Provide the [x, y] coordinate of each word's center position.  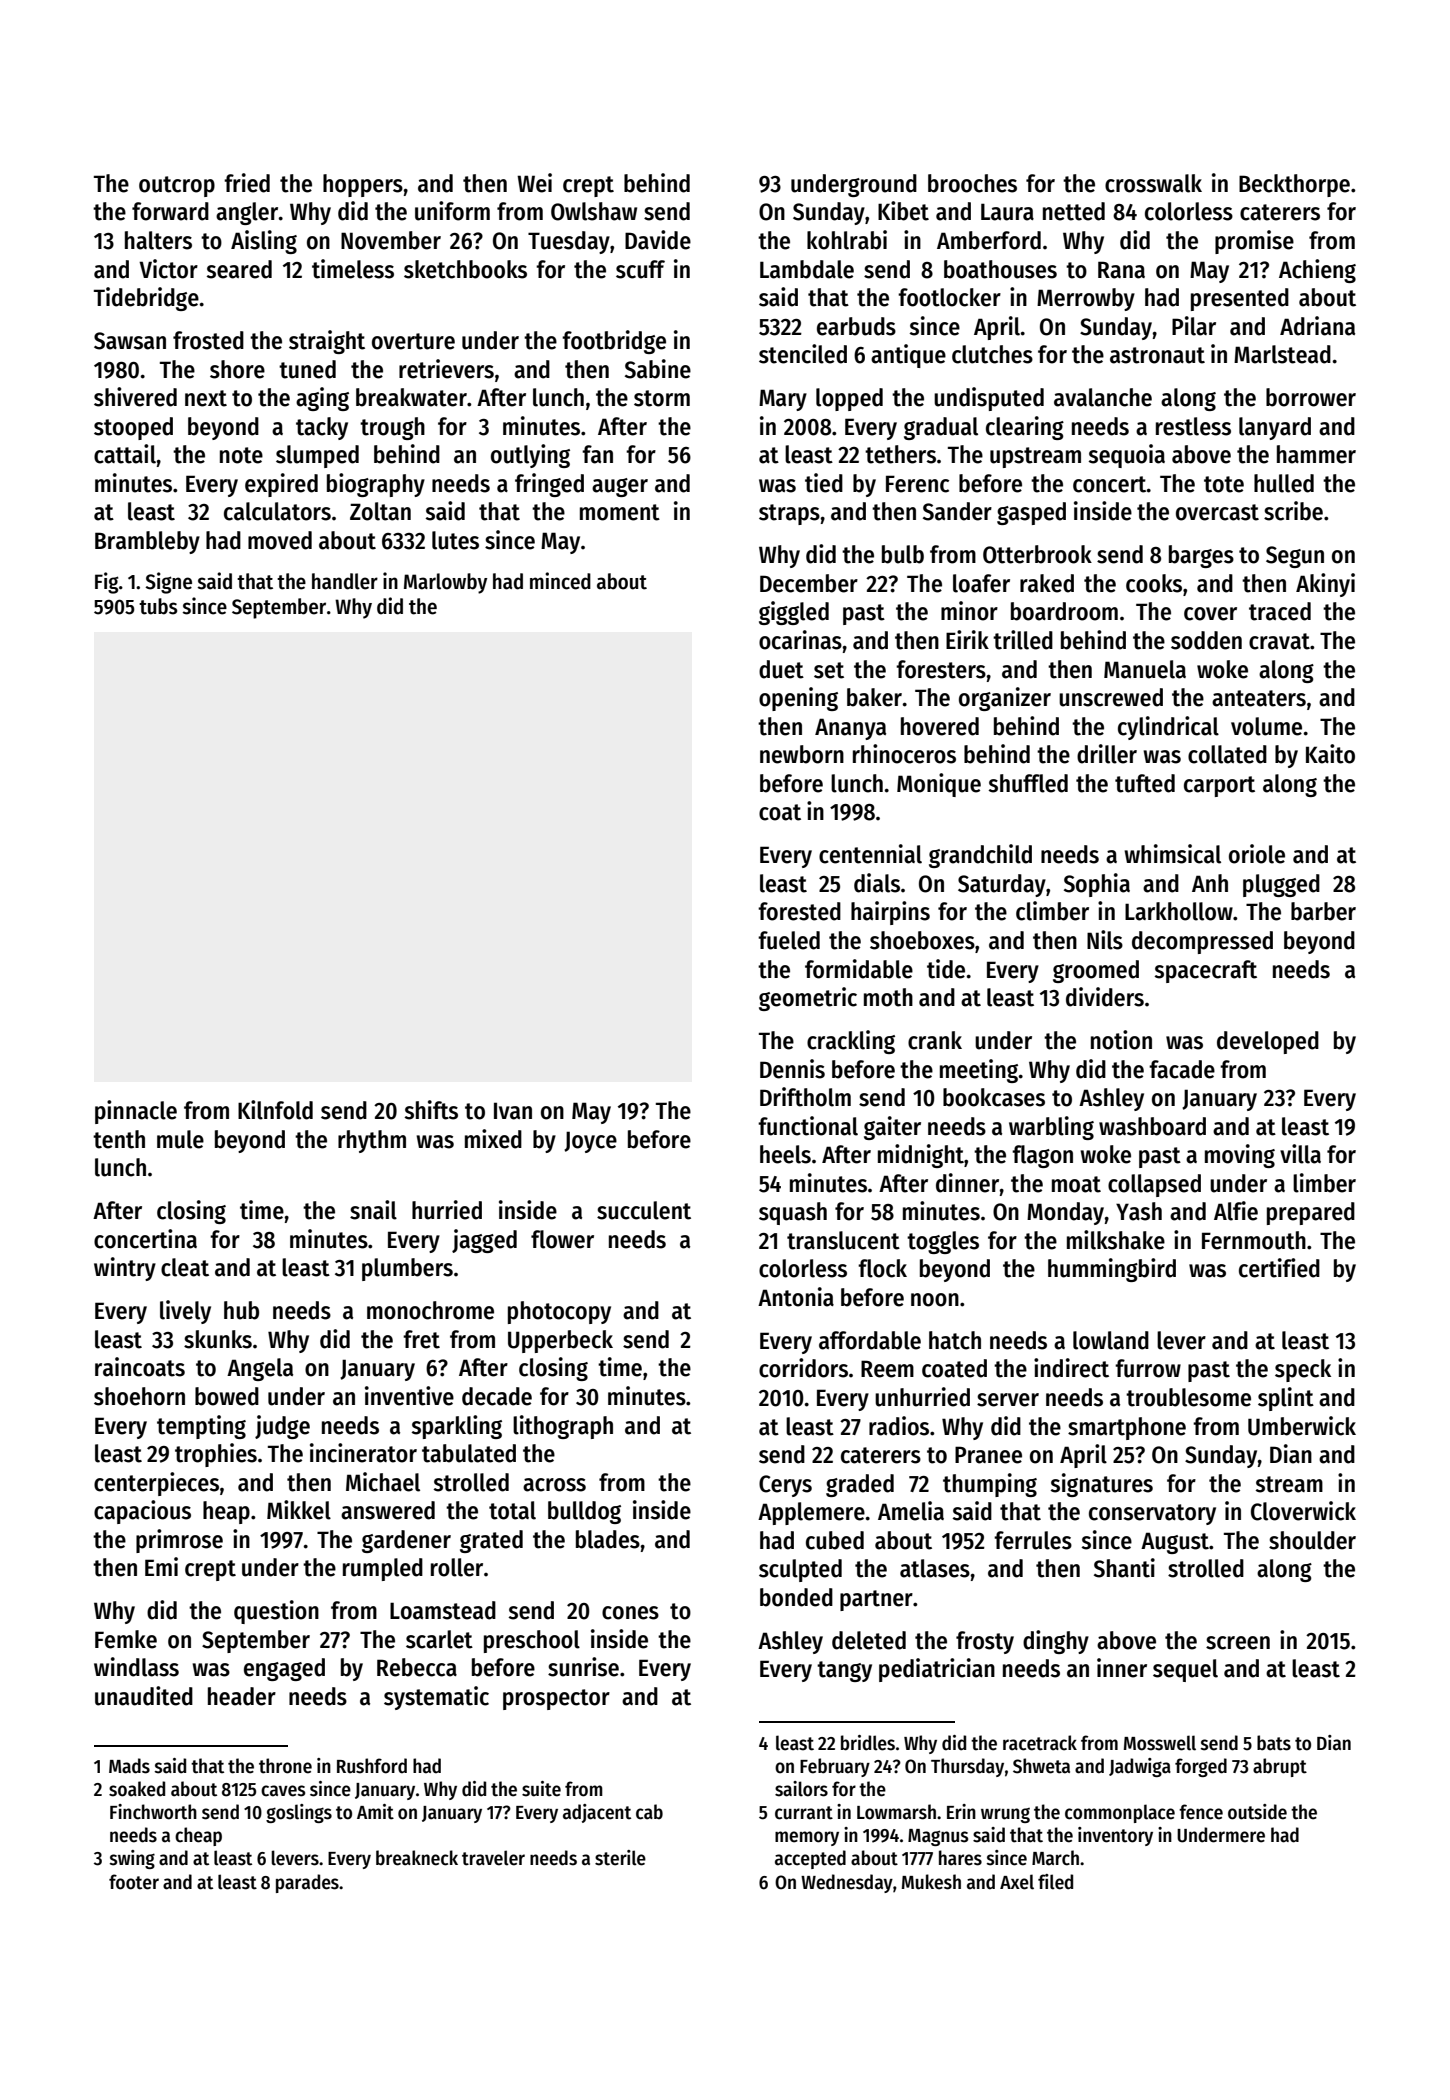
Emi [161, 1566]
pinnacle [136, 1112]
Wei [534, 183]
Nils [1105, 940]
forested [799, 911]
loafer [981, 583]
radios [899, 1426]
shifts [431, 1110]
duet [781, 669]
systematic [436, 1698]
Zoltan [380, 511]
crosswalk [1153, 183]
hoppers [363, 185]
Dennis [792, 1069]
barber [1323, 911]
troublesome [1188, 1397]
